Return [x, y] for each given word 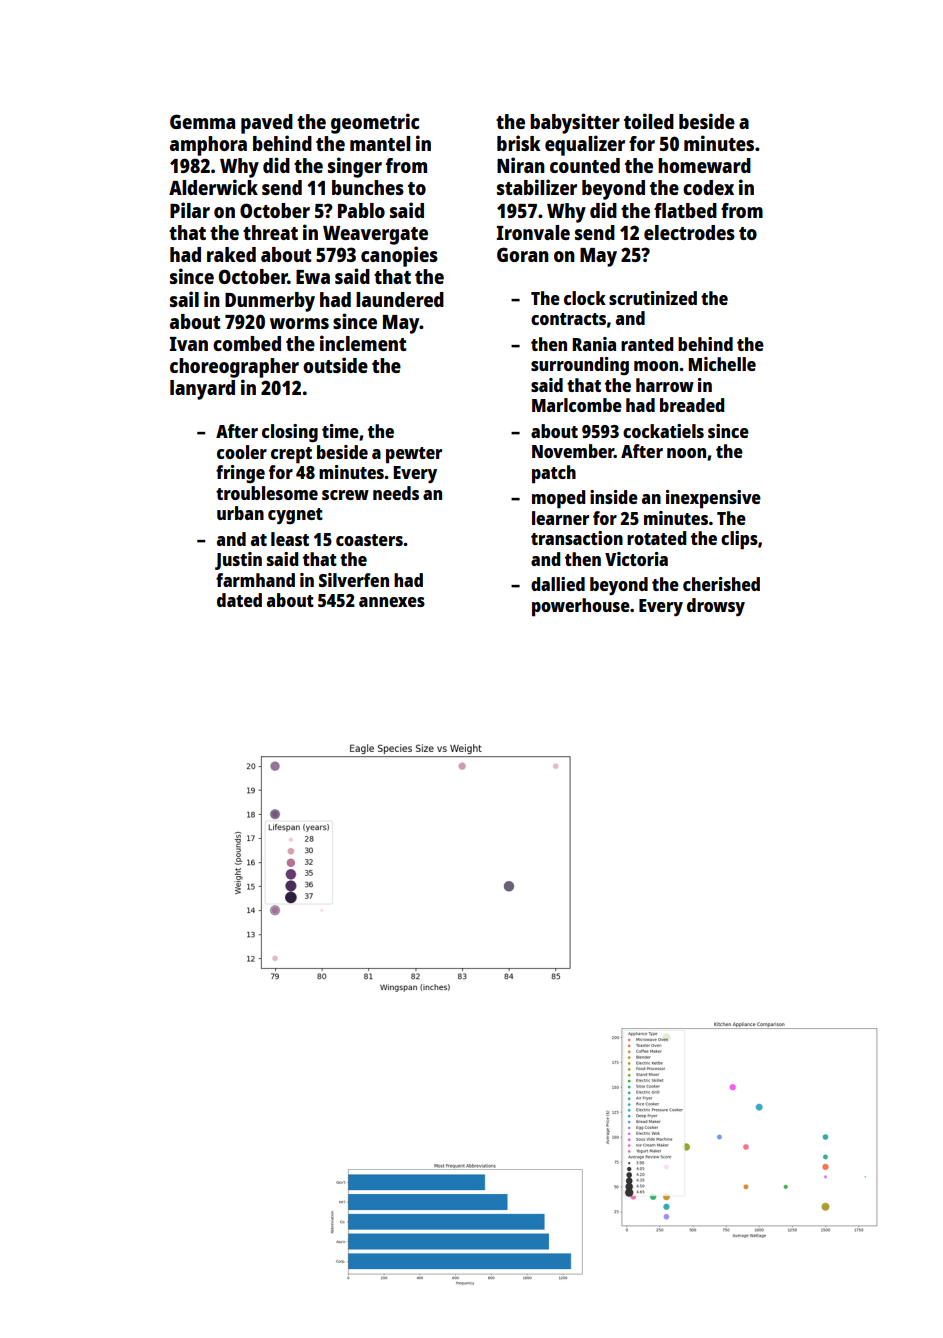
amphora [208, 146]
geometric [375, 123]
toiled [649, 121]
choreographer [234, 368]
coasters [369, 540]
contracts [568, 319]
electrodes [689, 232]
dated [239, 600]
